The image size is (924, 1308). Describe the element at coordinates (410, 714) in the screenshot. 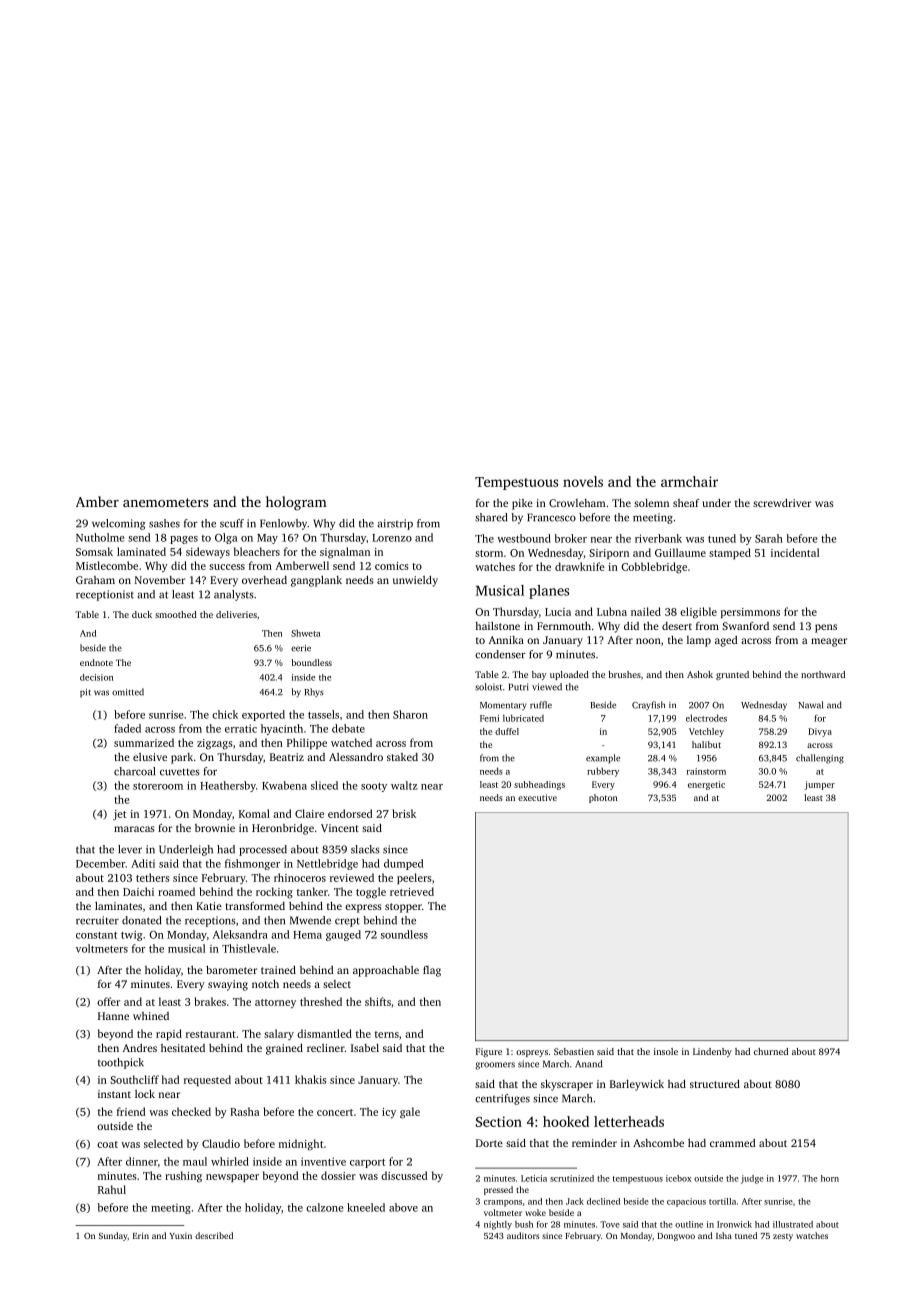

I see `Sharon` at that location.
